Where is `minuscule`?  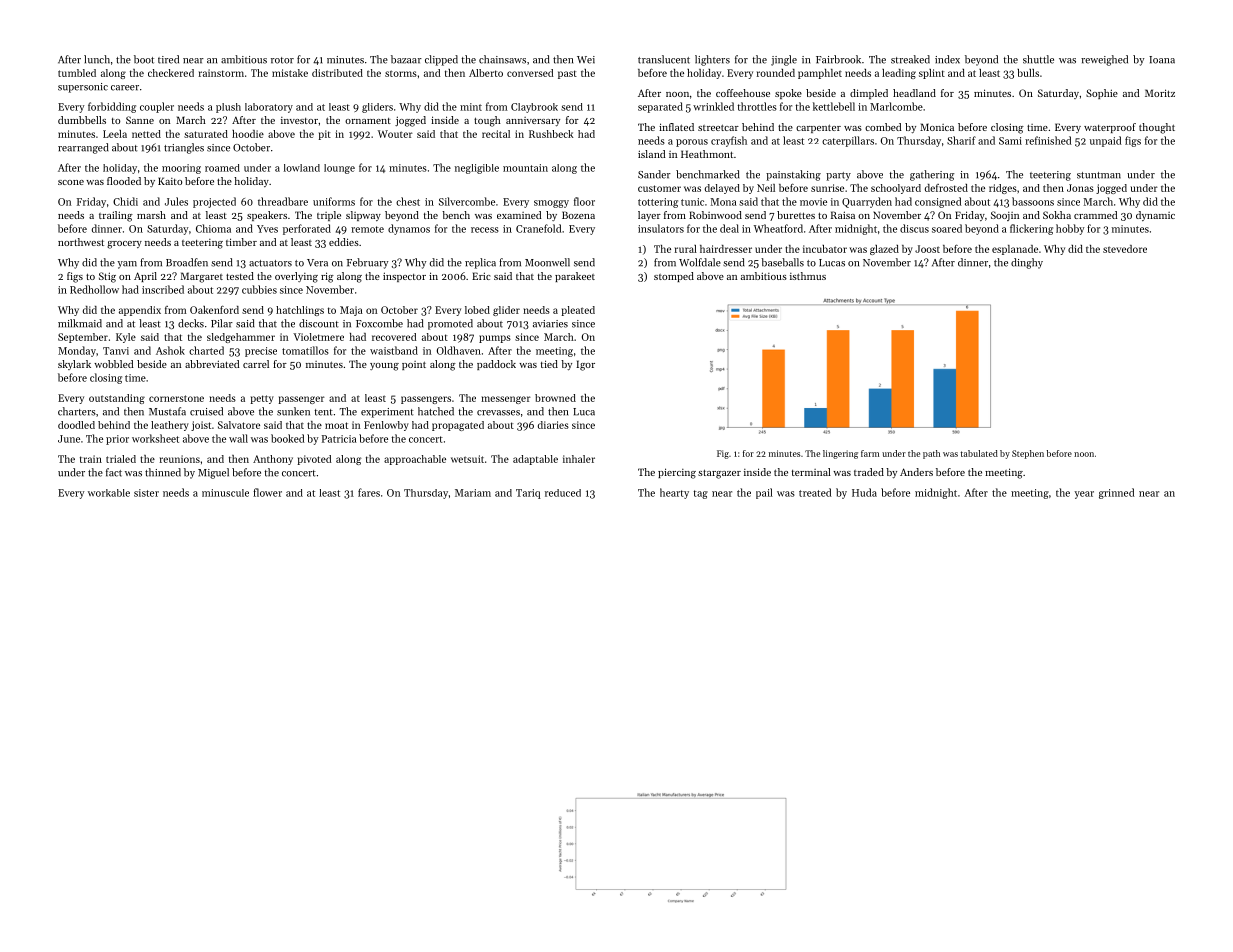
minuscule is located at coordinates (225, 493).
